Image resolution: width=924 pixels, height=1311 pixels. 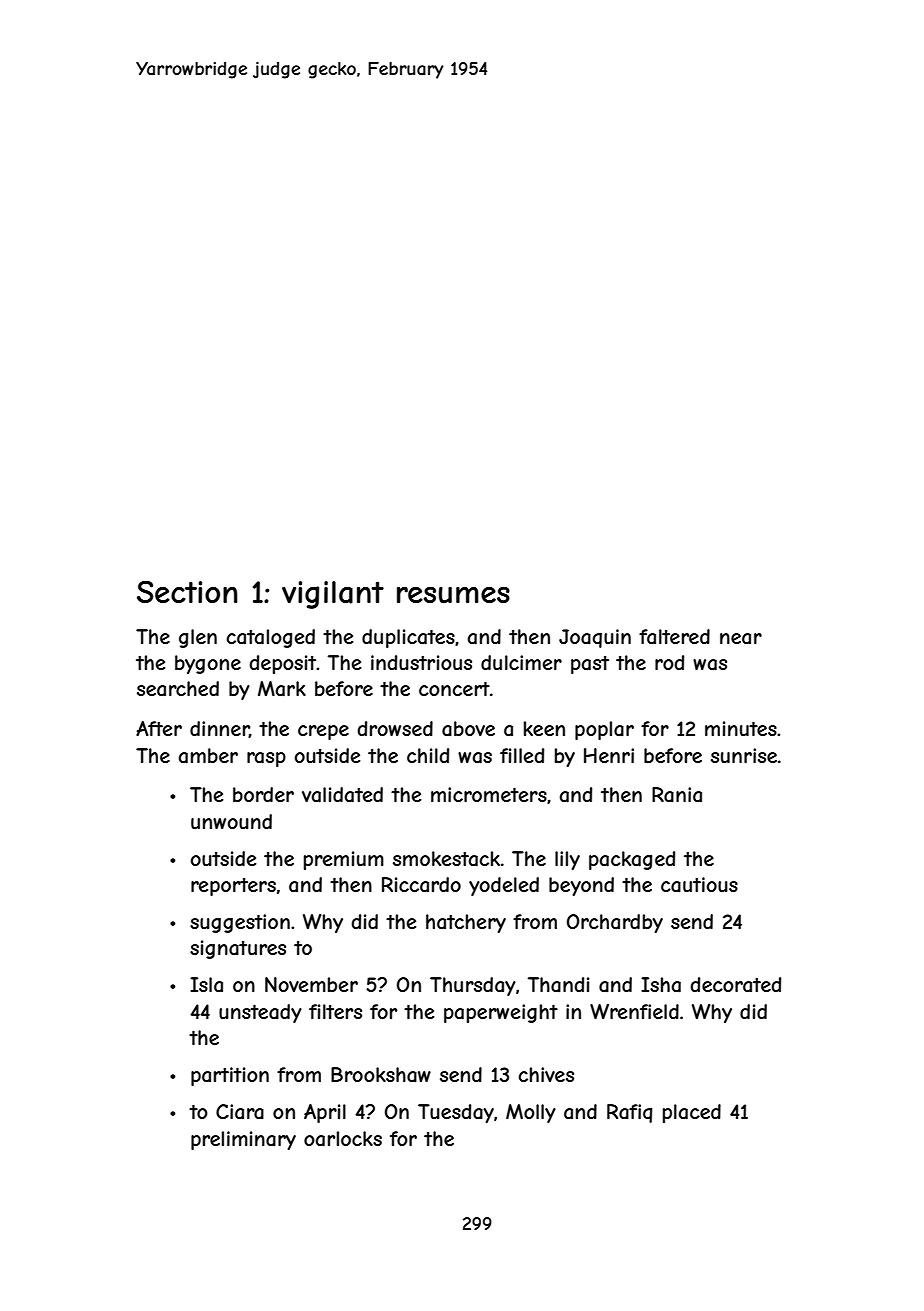 I want to click on micrometers, so click(x=489, y=794).
